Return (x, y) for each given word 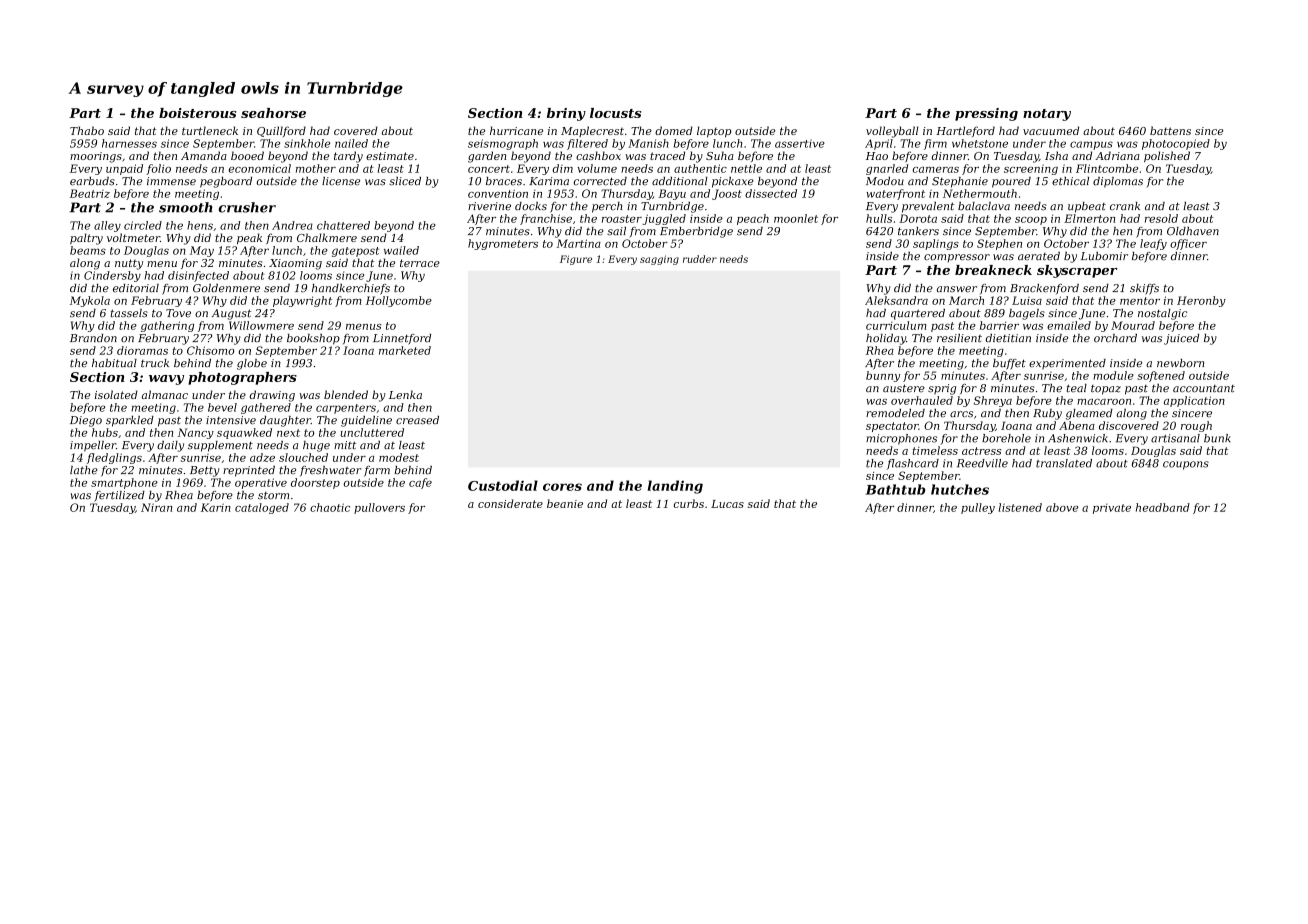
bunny (883, 376)
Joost (727, 194)
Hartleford (965, 131)
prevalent (928, 207)
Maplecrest (592, 131)
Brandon (93, 338)
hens (200, 225)
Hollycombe (399, 301)
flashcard (913, 464)
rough (1196, 426)
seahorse (273, 113)
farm (377, 471)
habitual (114, 363)
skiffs (1144, 289)
